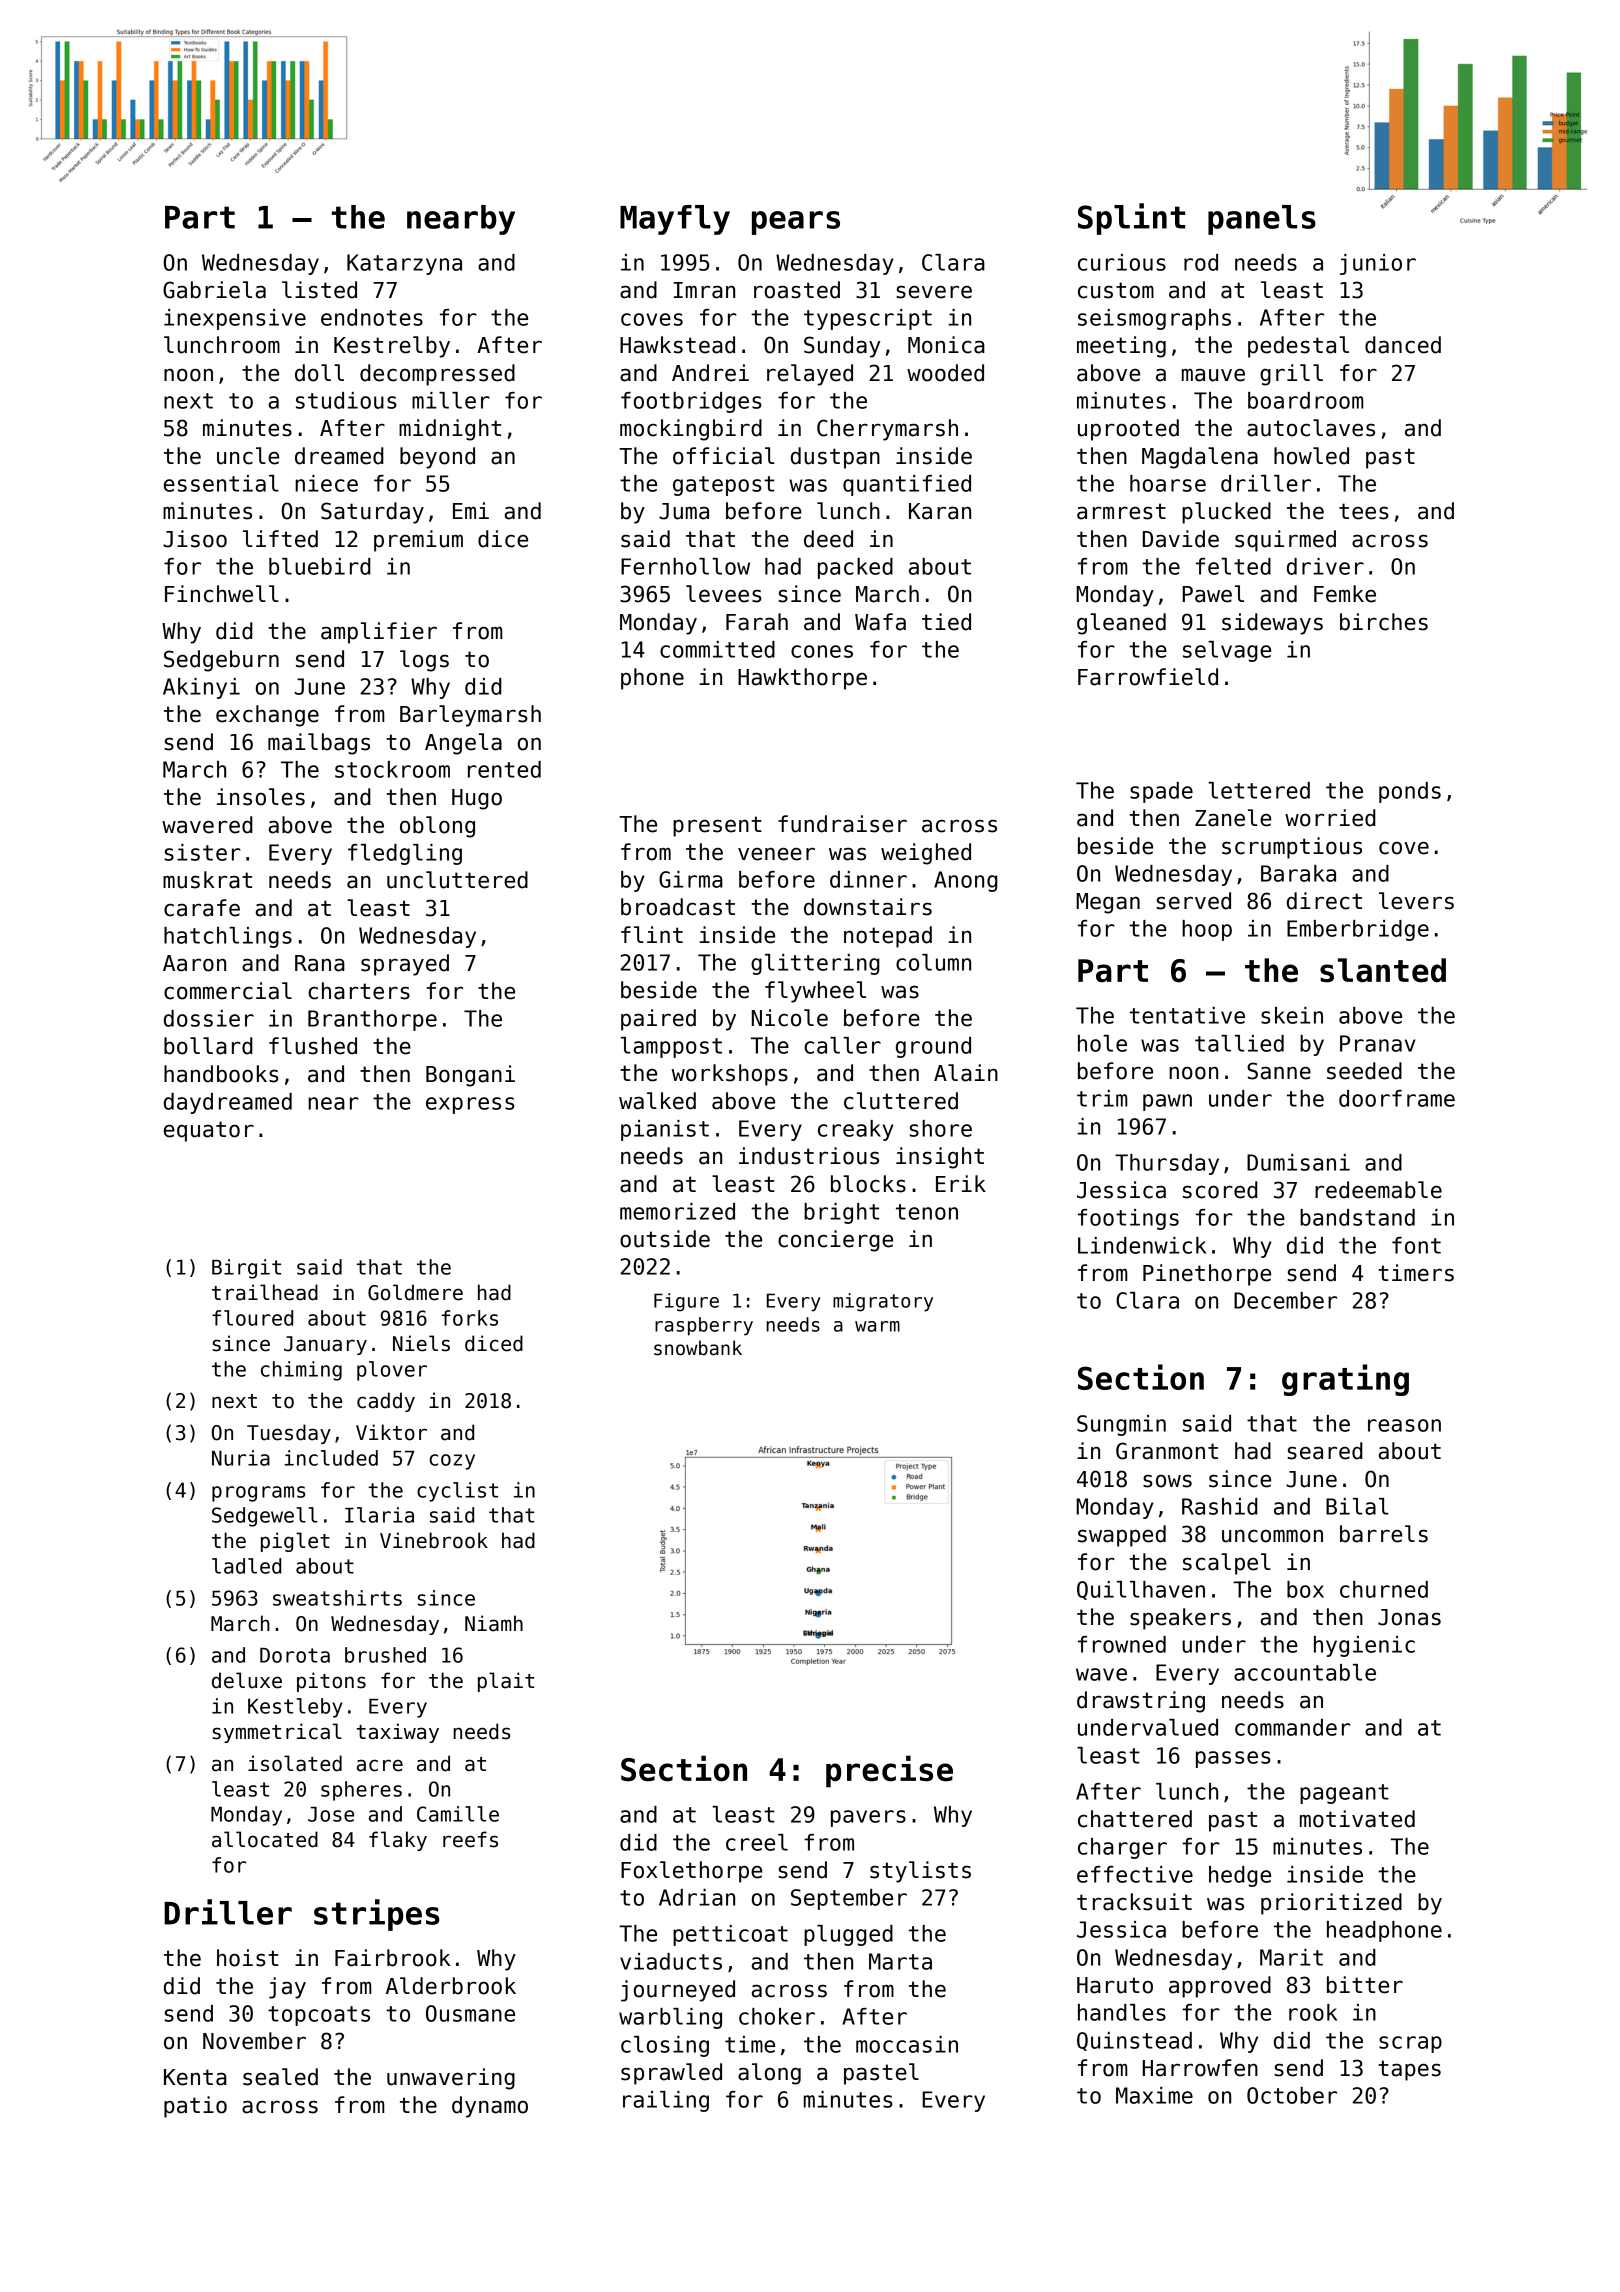 The height and width of the screenshot is (2292, 1620). I want to click on roasted, so click(797, 290).
